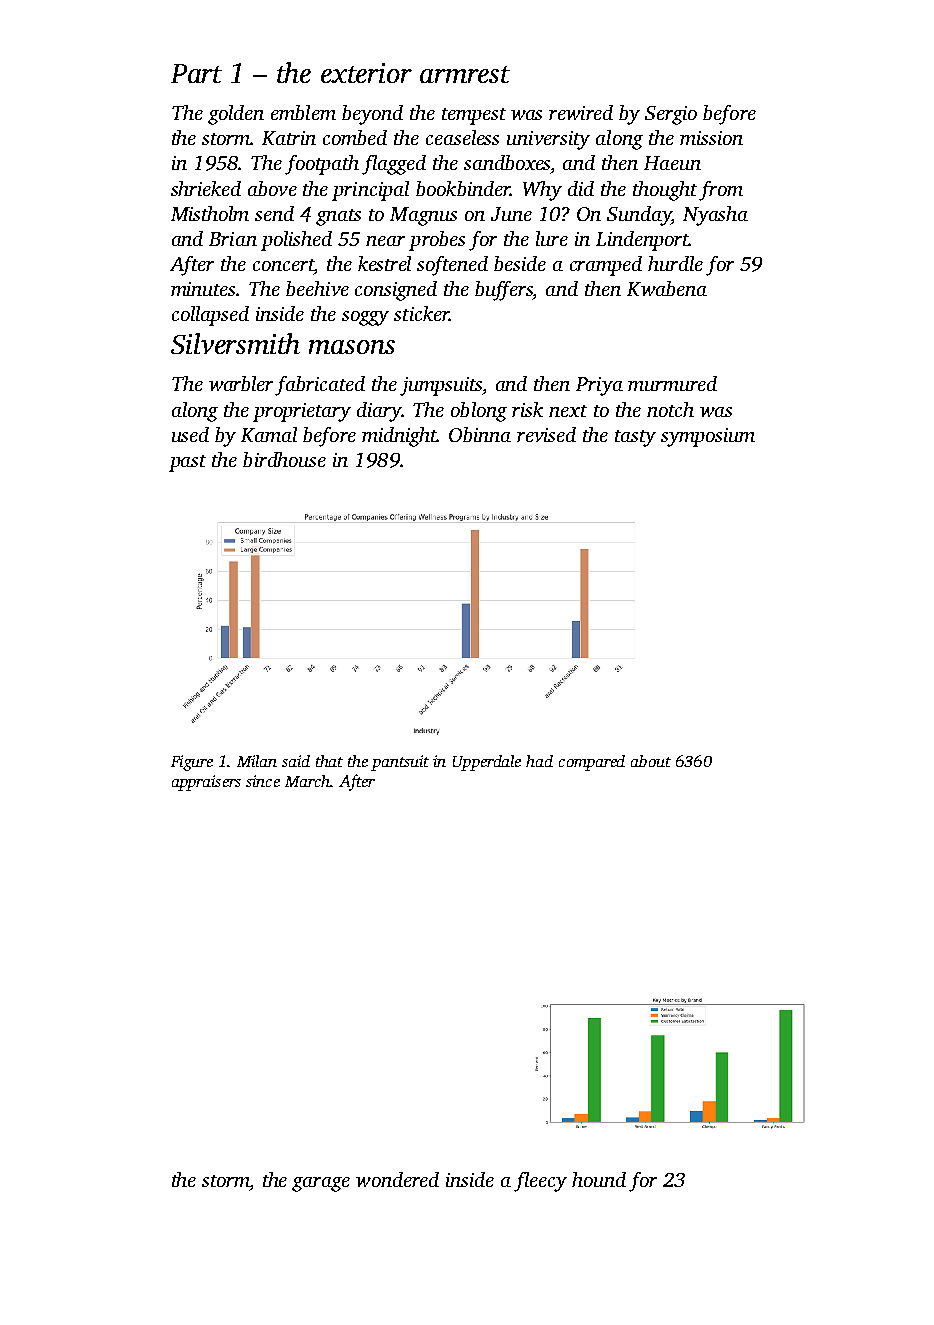  I want to click on birdhouse, so click(284, 459).
